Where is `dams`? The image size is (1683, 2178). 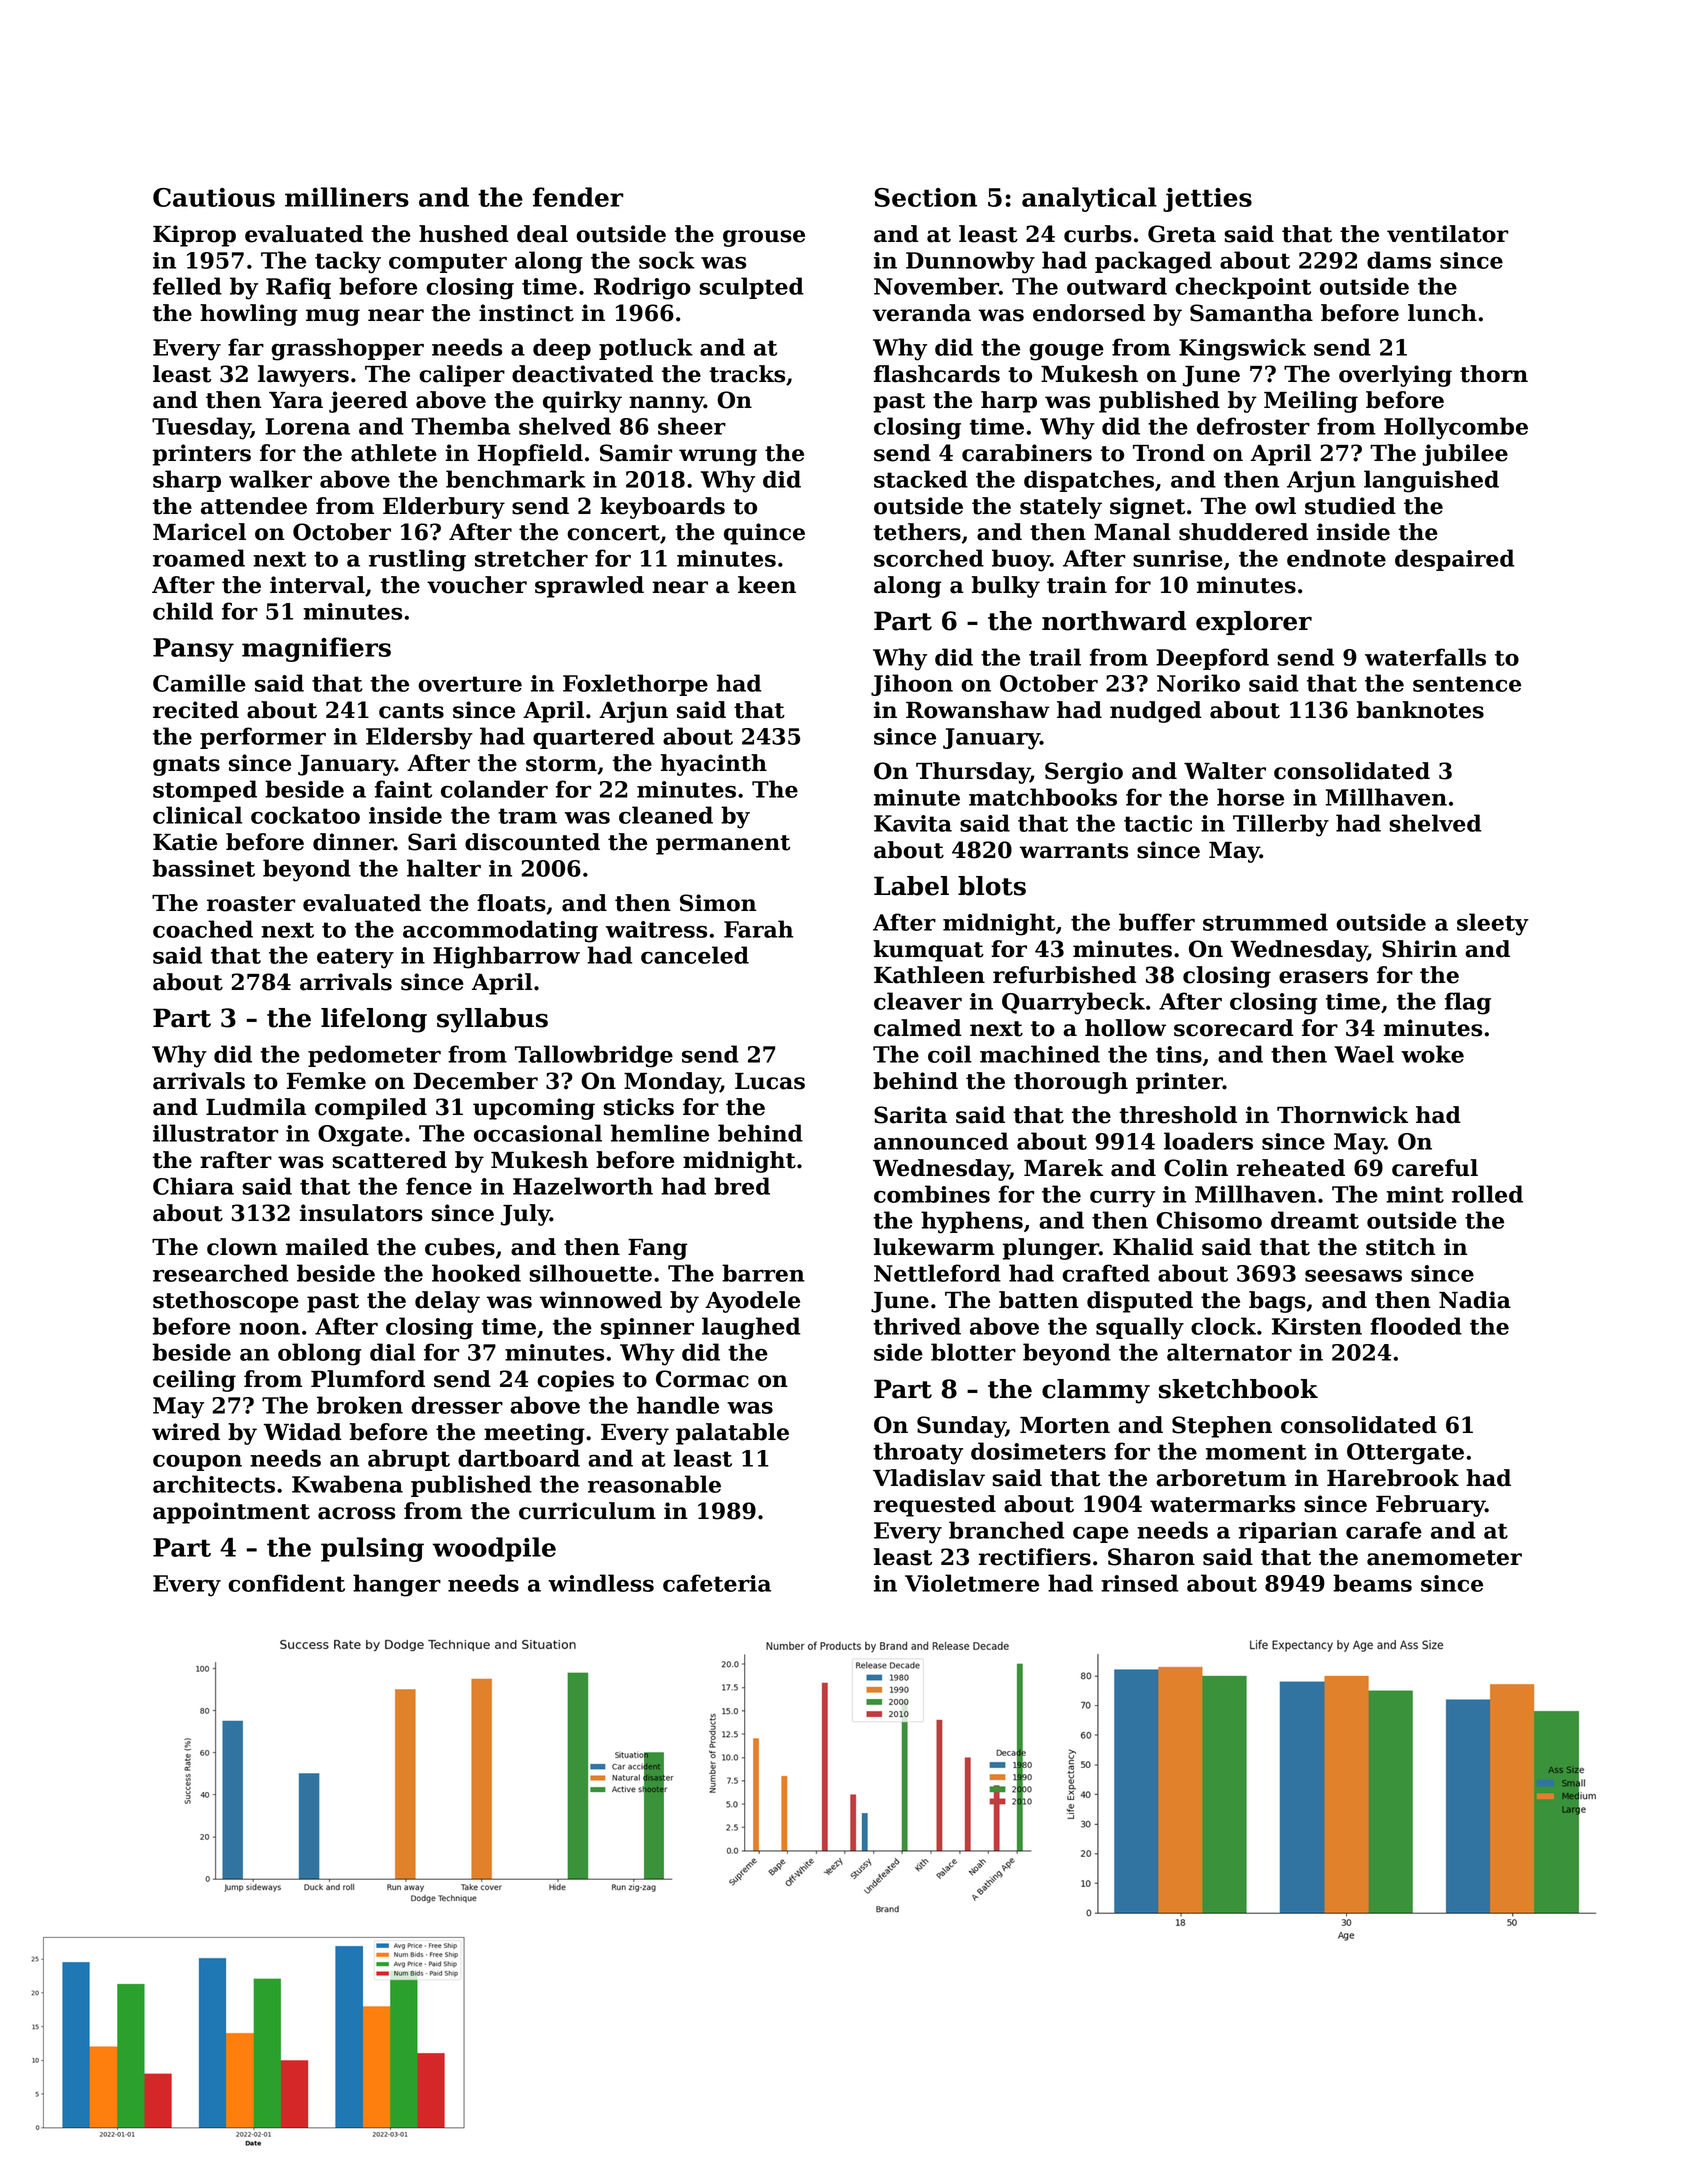 dams is located at coordinates (1399, 260).
